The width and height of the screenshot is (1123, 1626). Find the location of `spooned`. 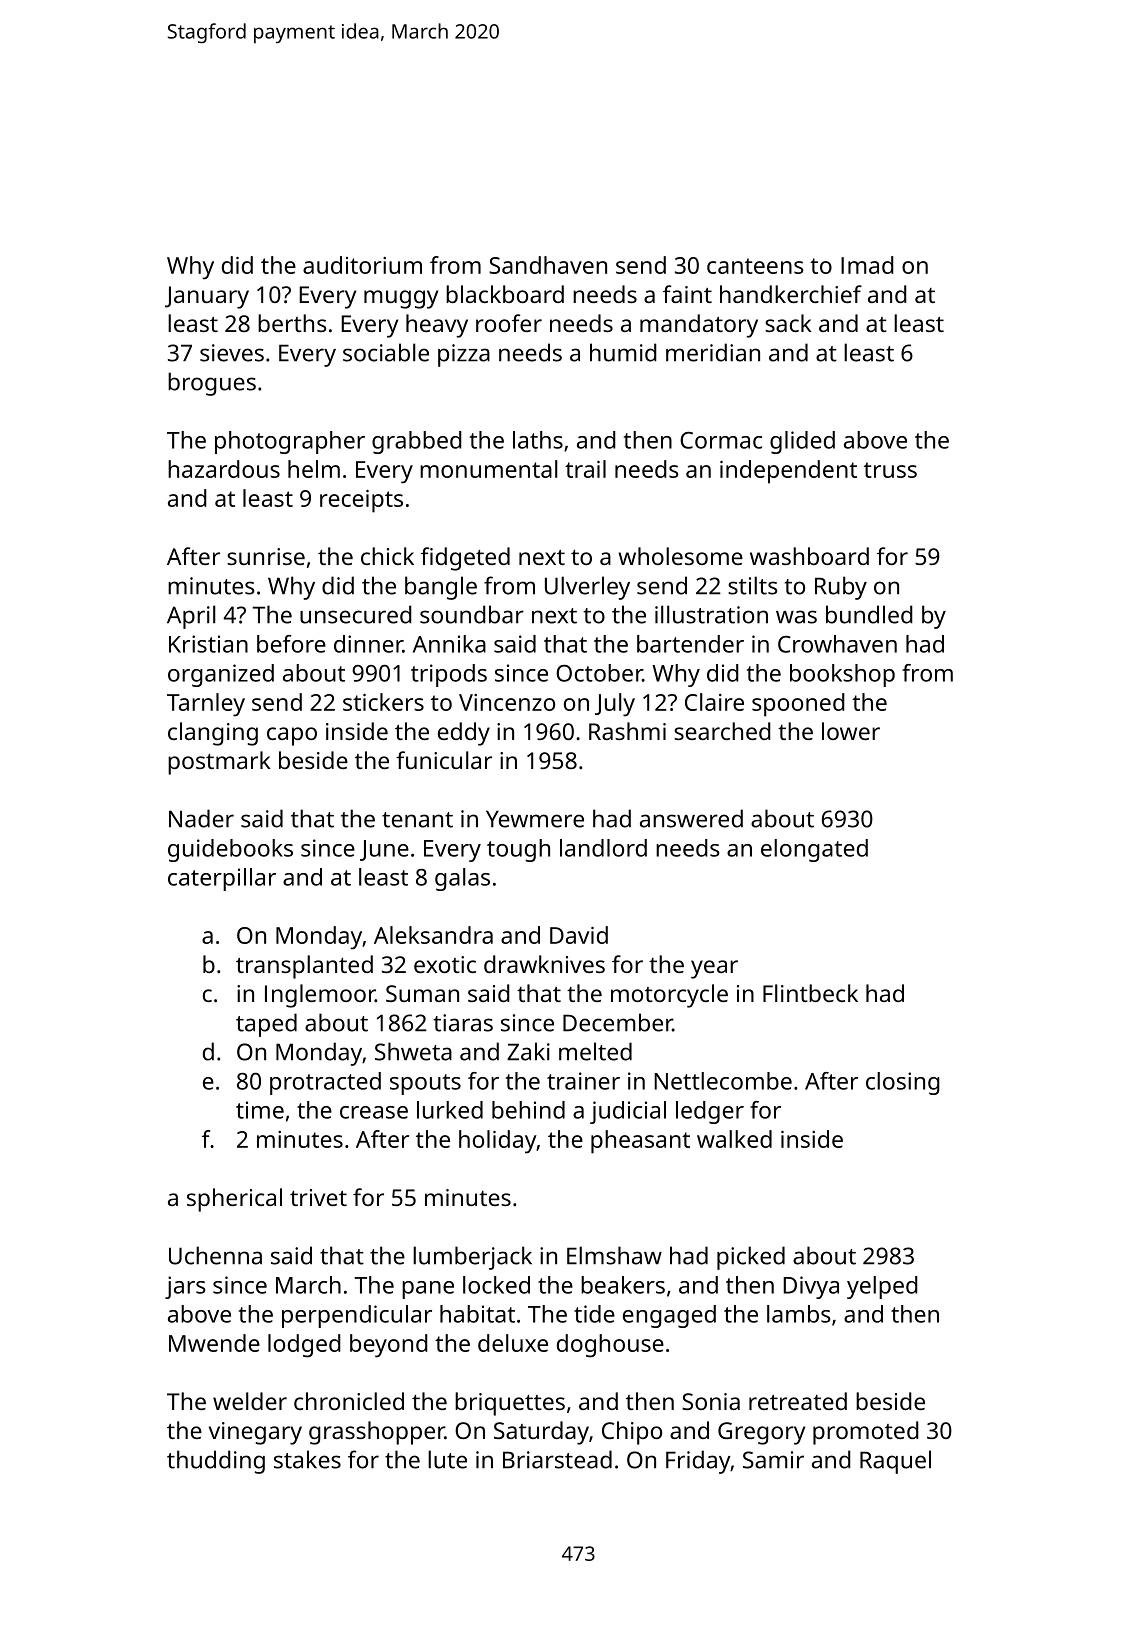

spooned is located at coordinates (798, 705).
